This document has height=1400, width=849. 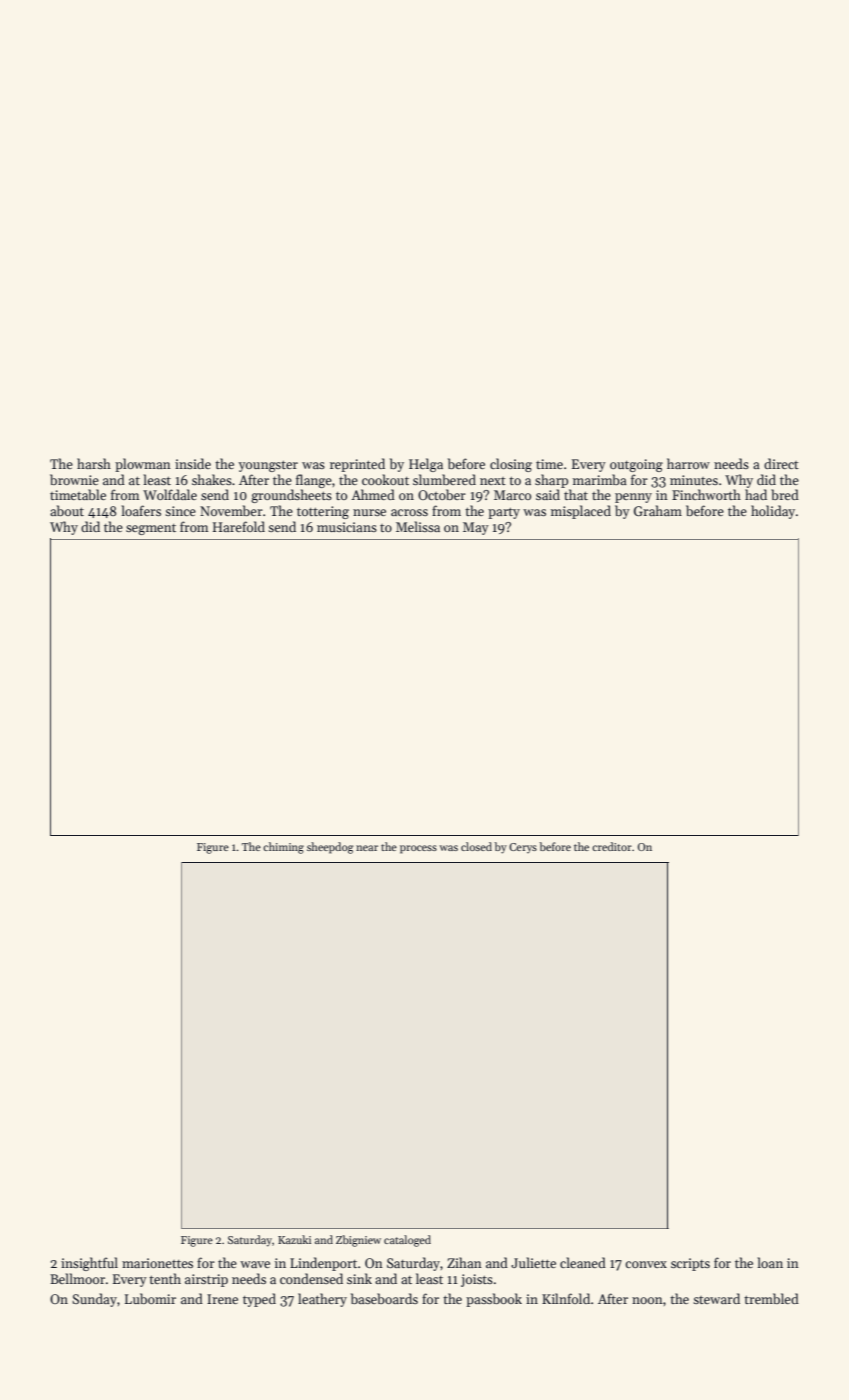 What do you see at coordinates (533, 1262) in the document?
I see `Juliette` at bounding box center [533, 1262].
